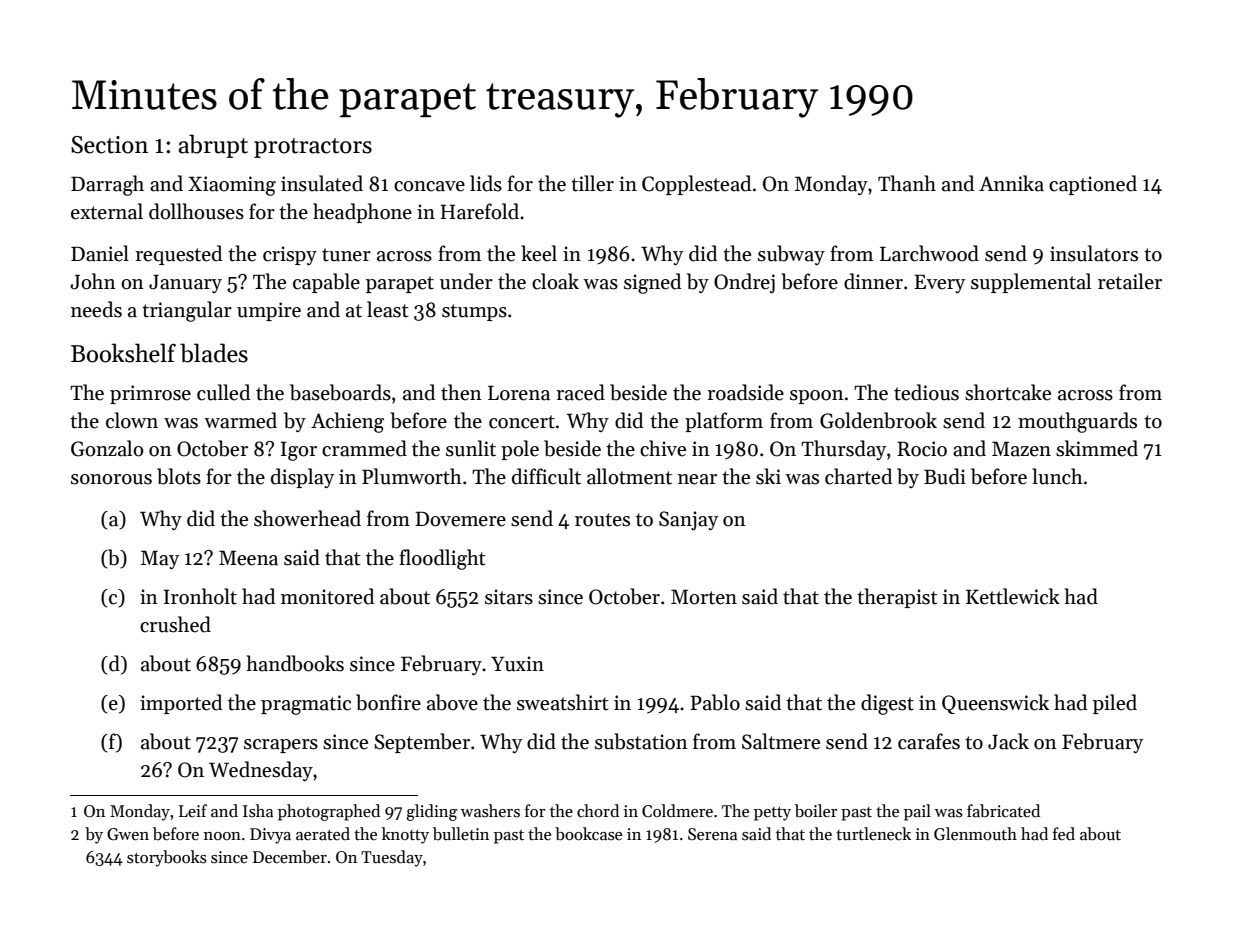 This screenshot has height=952, width=1233. Describe the element at coordinates (258, 811) in the screenshot. I see `Isha` at that location.
